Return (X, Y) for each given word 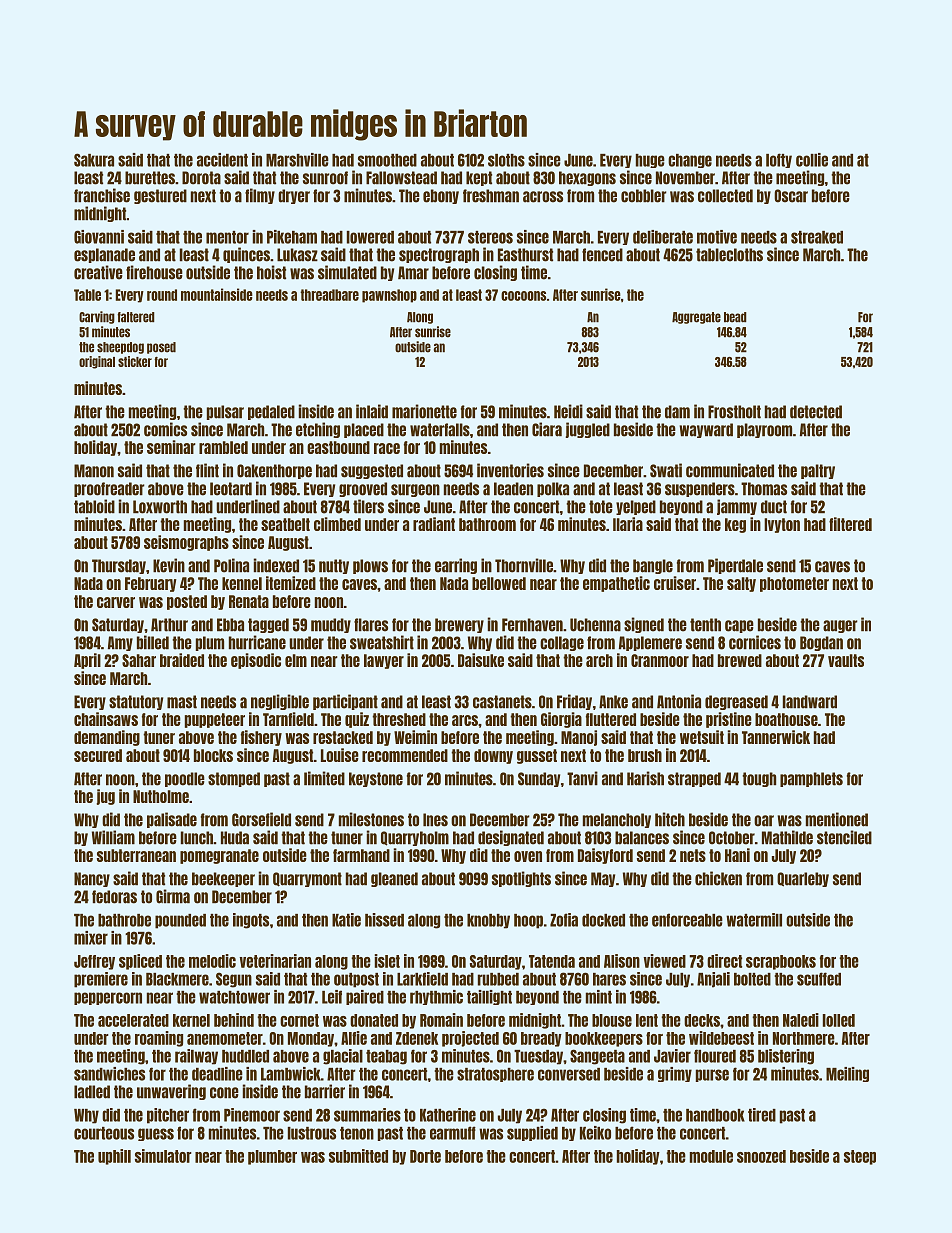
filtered (850, 524)
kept (479, 178)
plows (370, 566)
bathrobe (124, 920)
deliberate (663, 237)
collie (812, 160)
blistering (786, 1057)
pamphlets (811, 779)
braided (182, 660)
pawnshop (389, 296)
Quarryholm (415, 838)
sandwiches (109, 1074)
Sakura (94, 160)
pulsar (225, 412)
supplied (532, 1133)
